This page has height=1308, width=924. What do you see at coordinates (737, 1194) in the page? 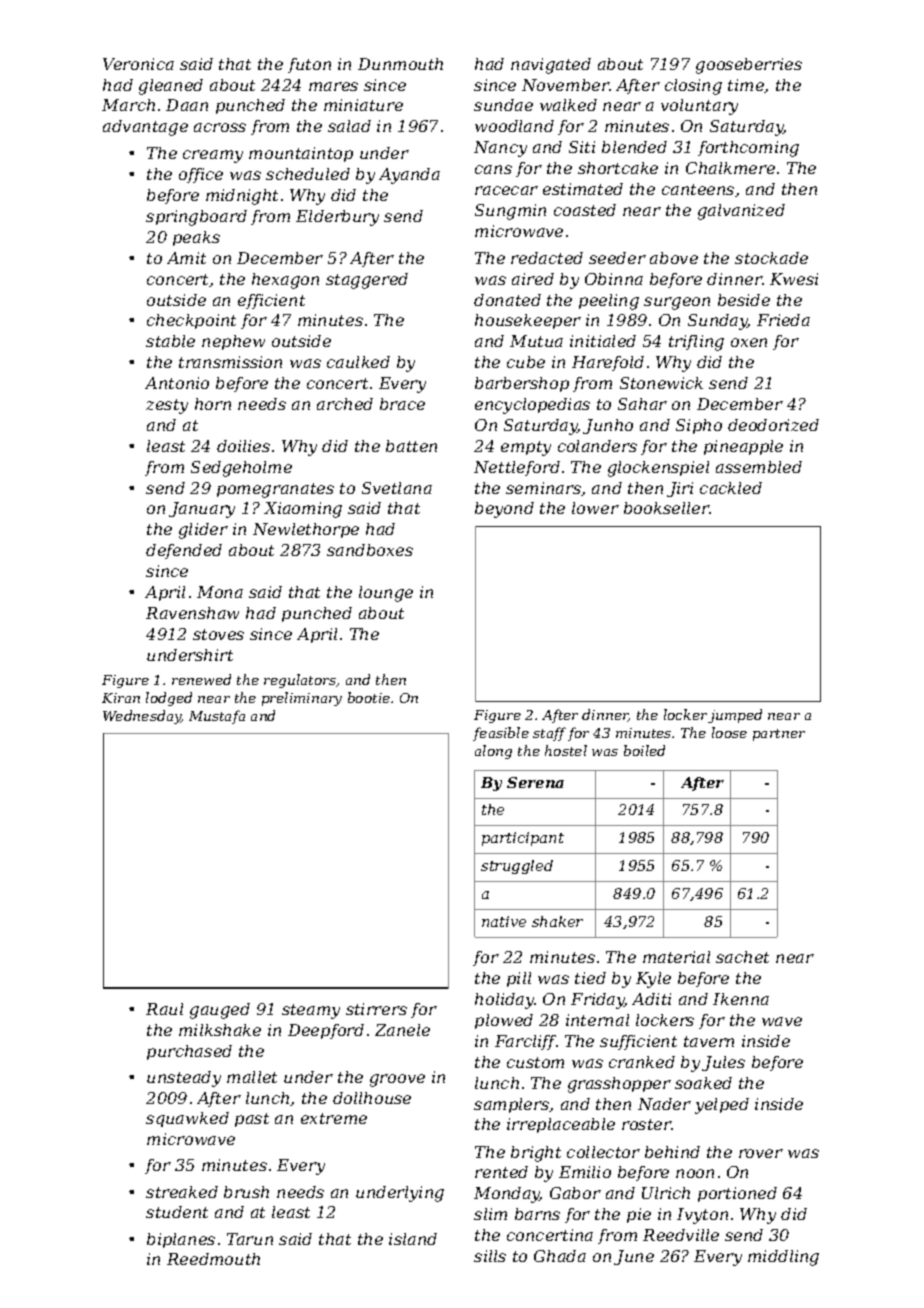
I see `portioned` at bounding box center [737, 1194].
